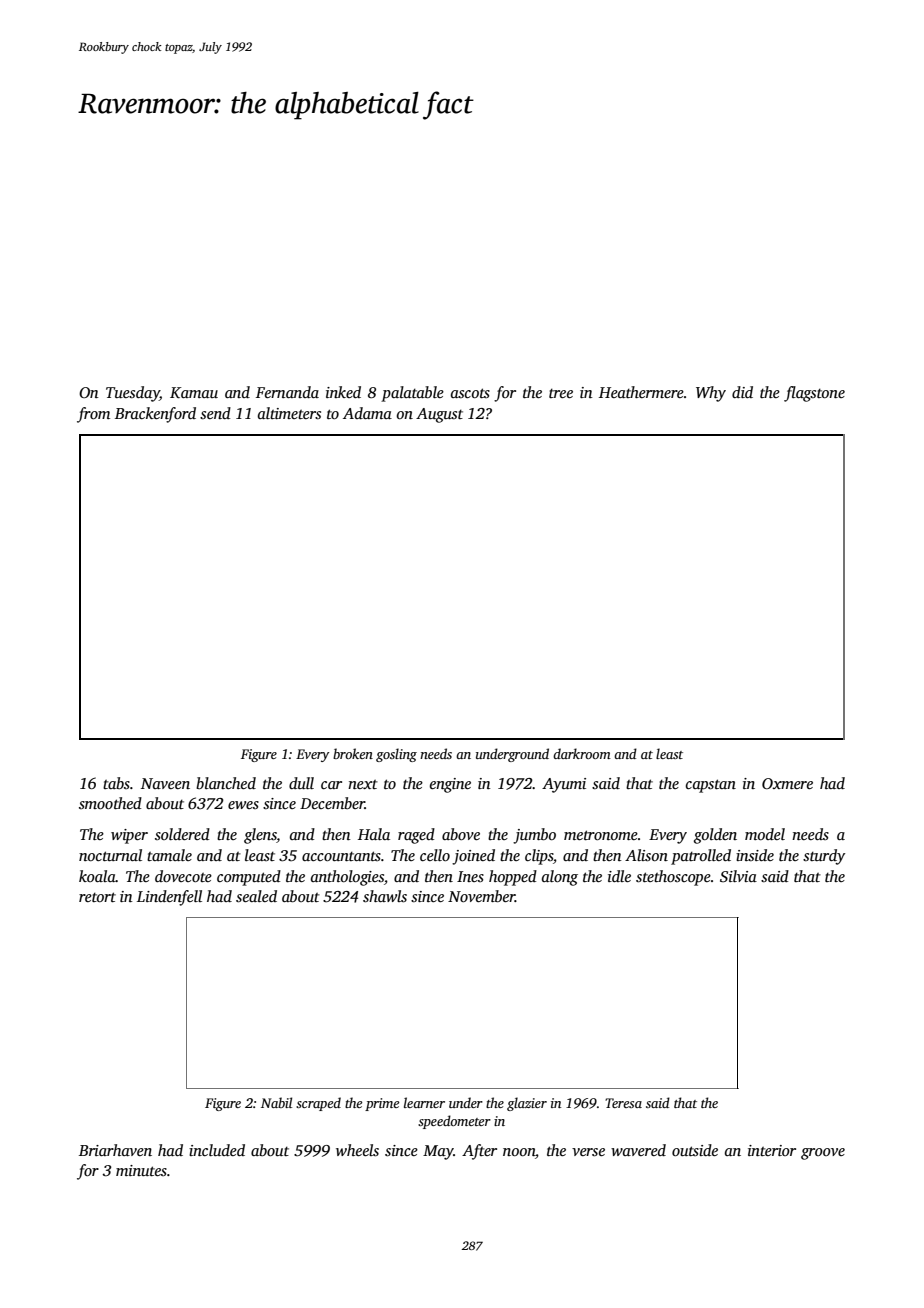 Image resolution: width=924 pixels, height=1308 pixels. What do you see at coordinates (481, 896) in the screenshot?
I see `November` at bounding box center [481, 896].
